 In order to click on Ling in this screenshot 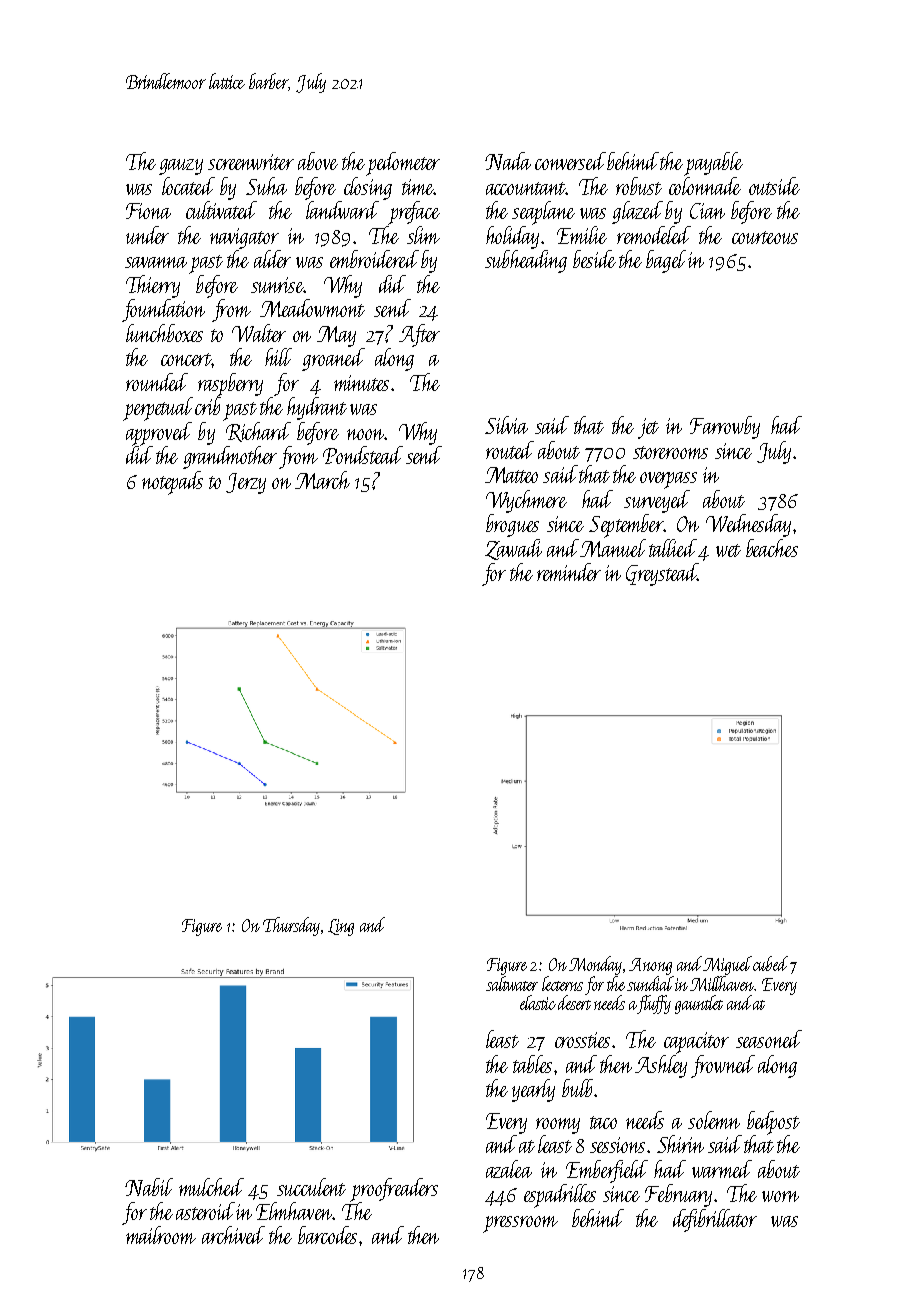, I will do `click(341, 927)`.
